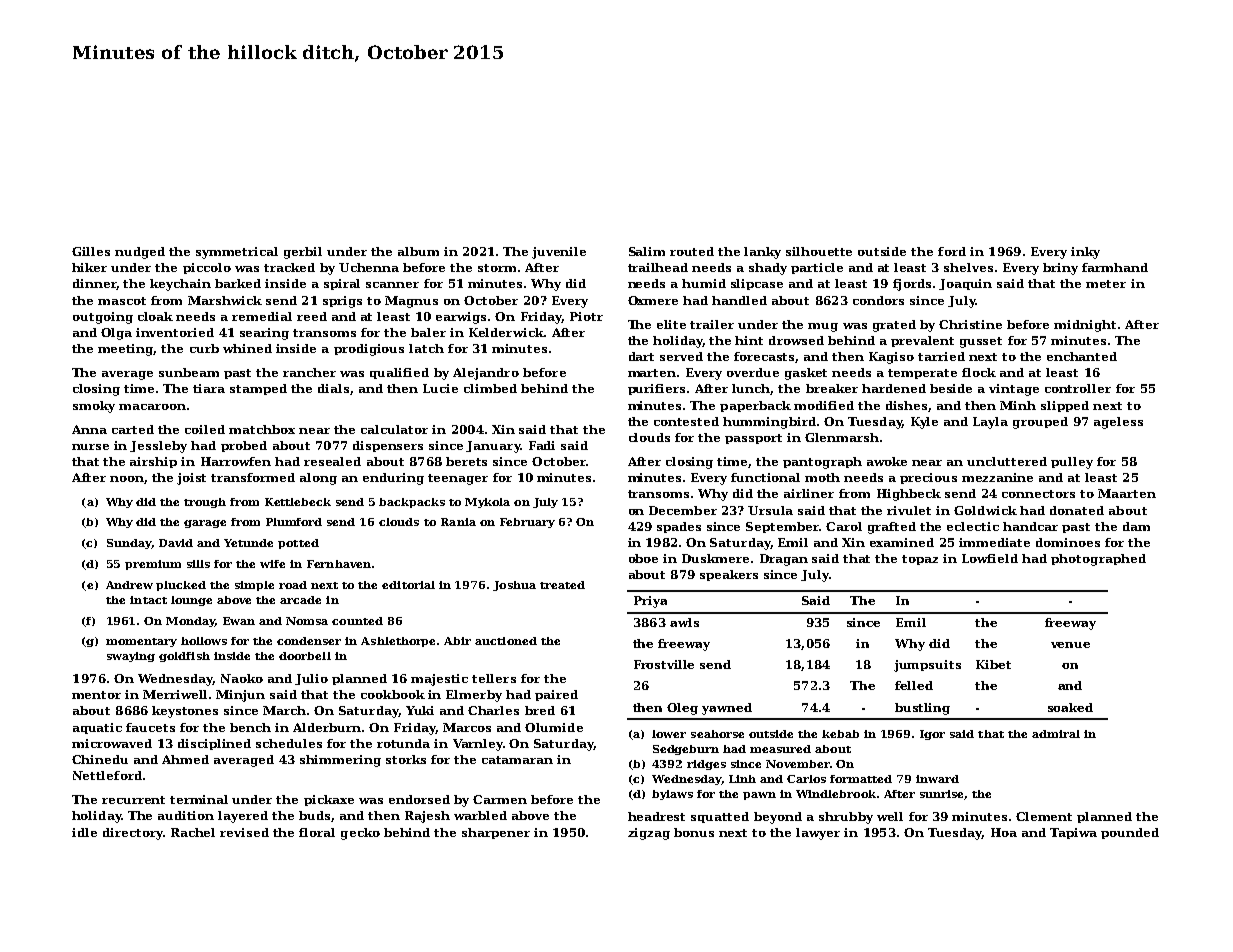 The width and height of the screenshot is (1233, 952). Describe the element at coordinates (339, 564) in the screenshot. I see `Fernhaven` at that location.
